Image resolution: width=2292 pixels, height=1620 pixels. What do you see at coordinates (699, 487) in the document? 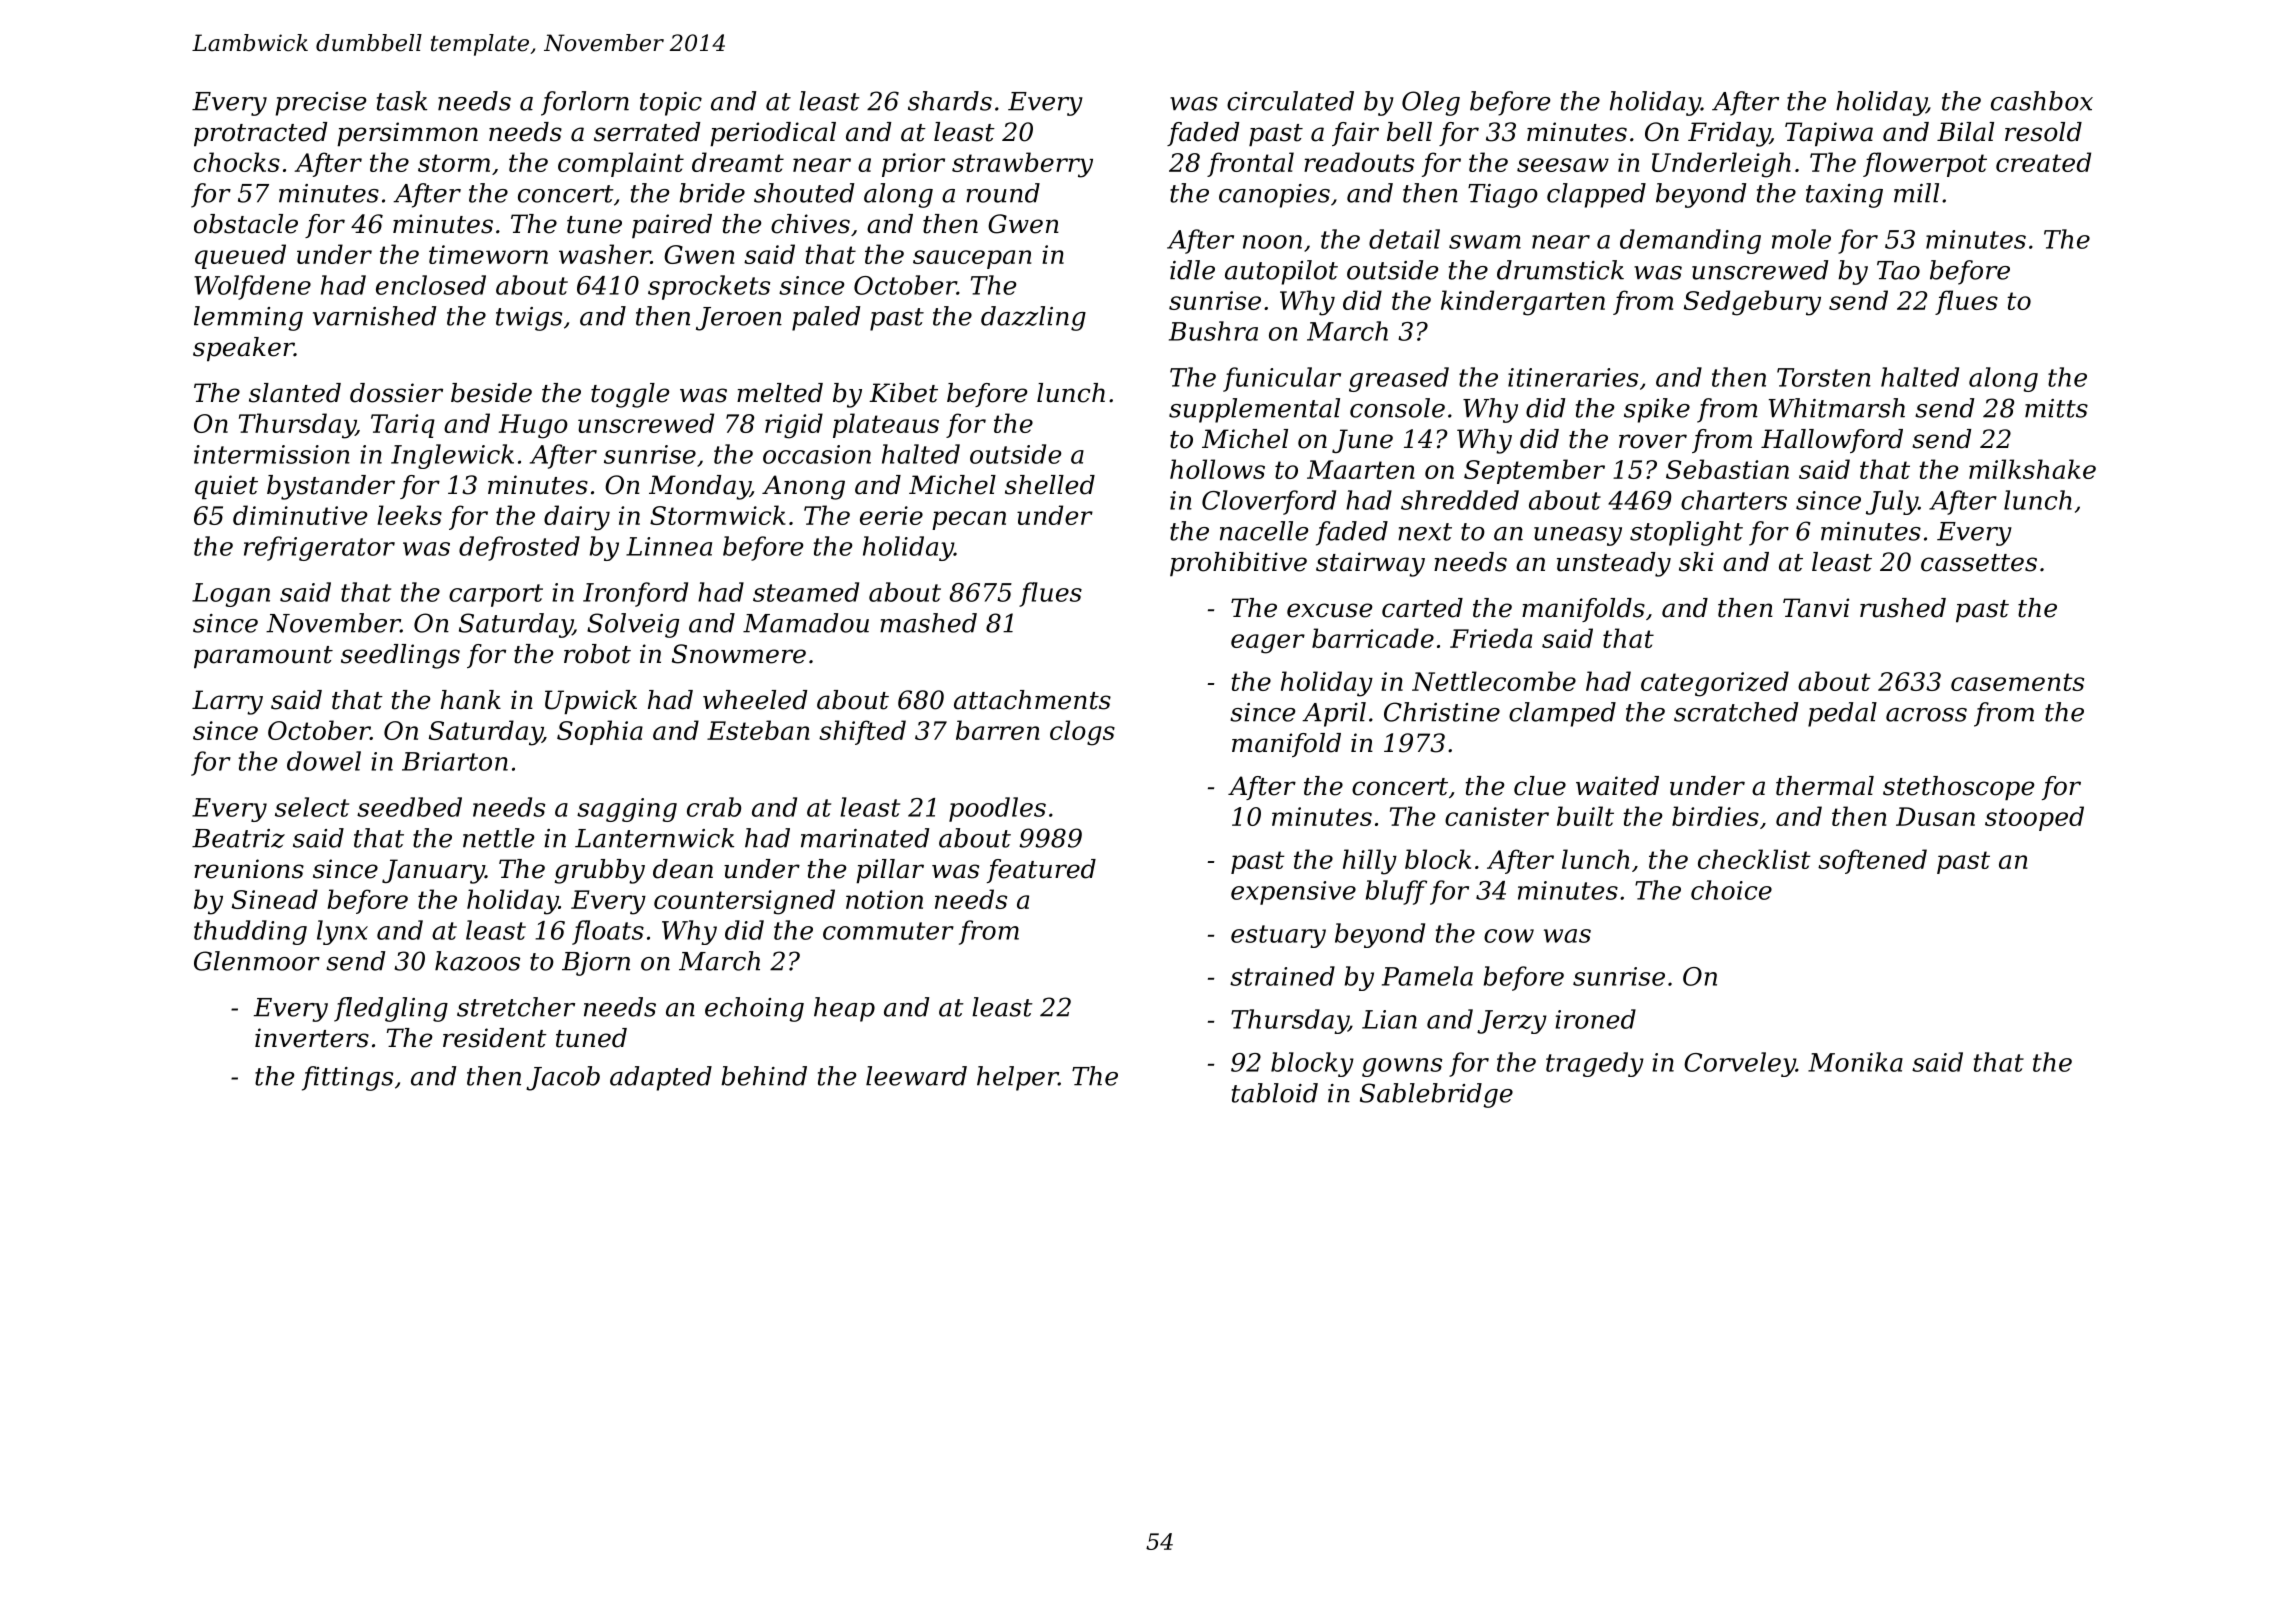
I see `Monday` at bounding box center [699, 487].
